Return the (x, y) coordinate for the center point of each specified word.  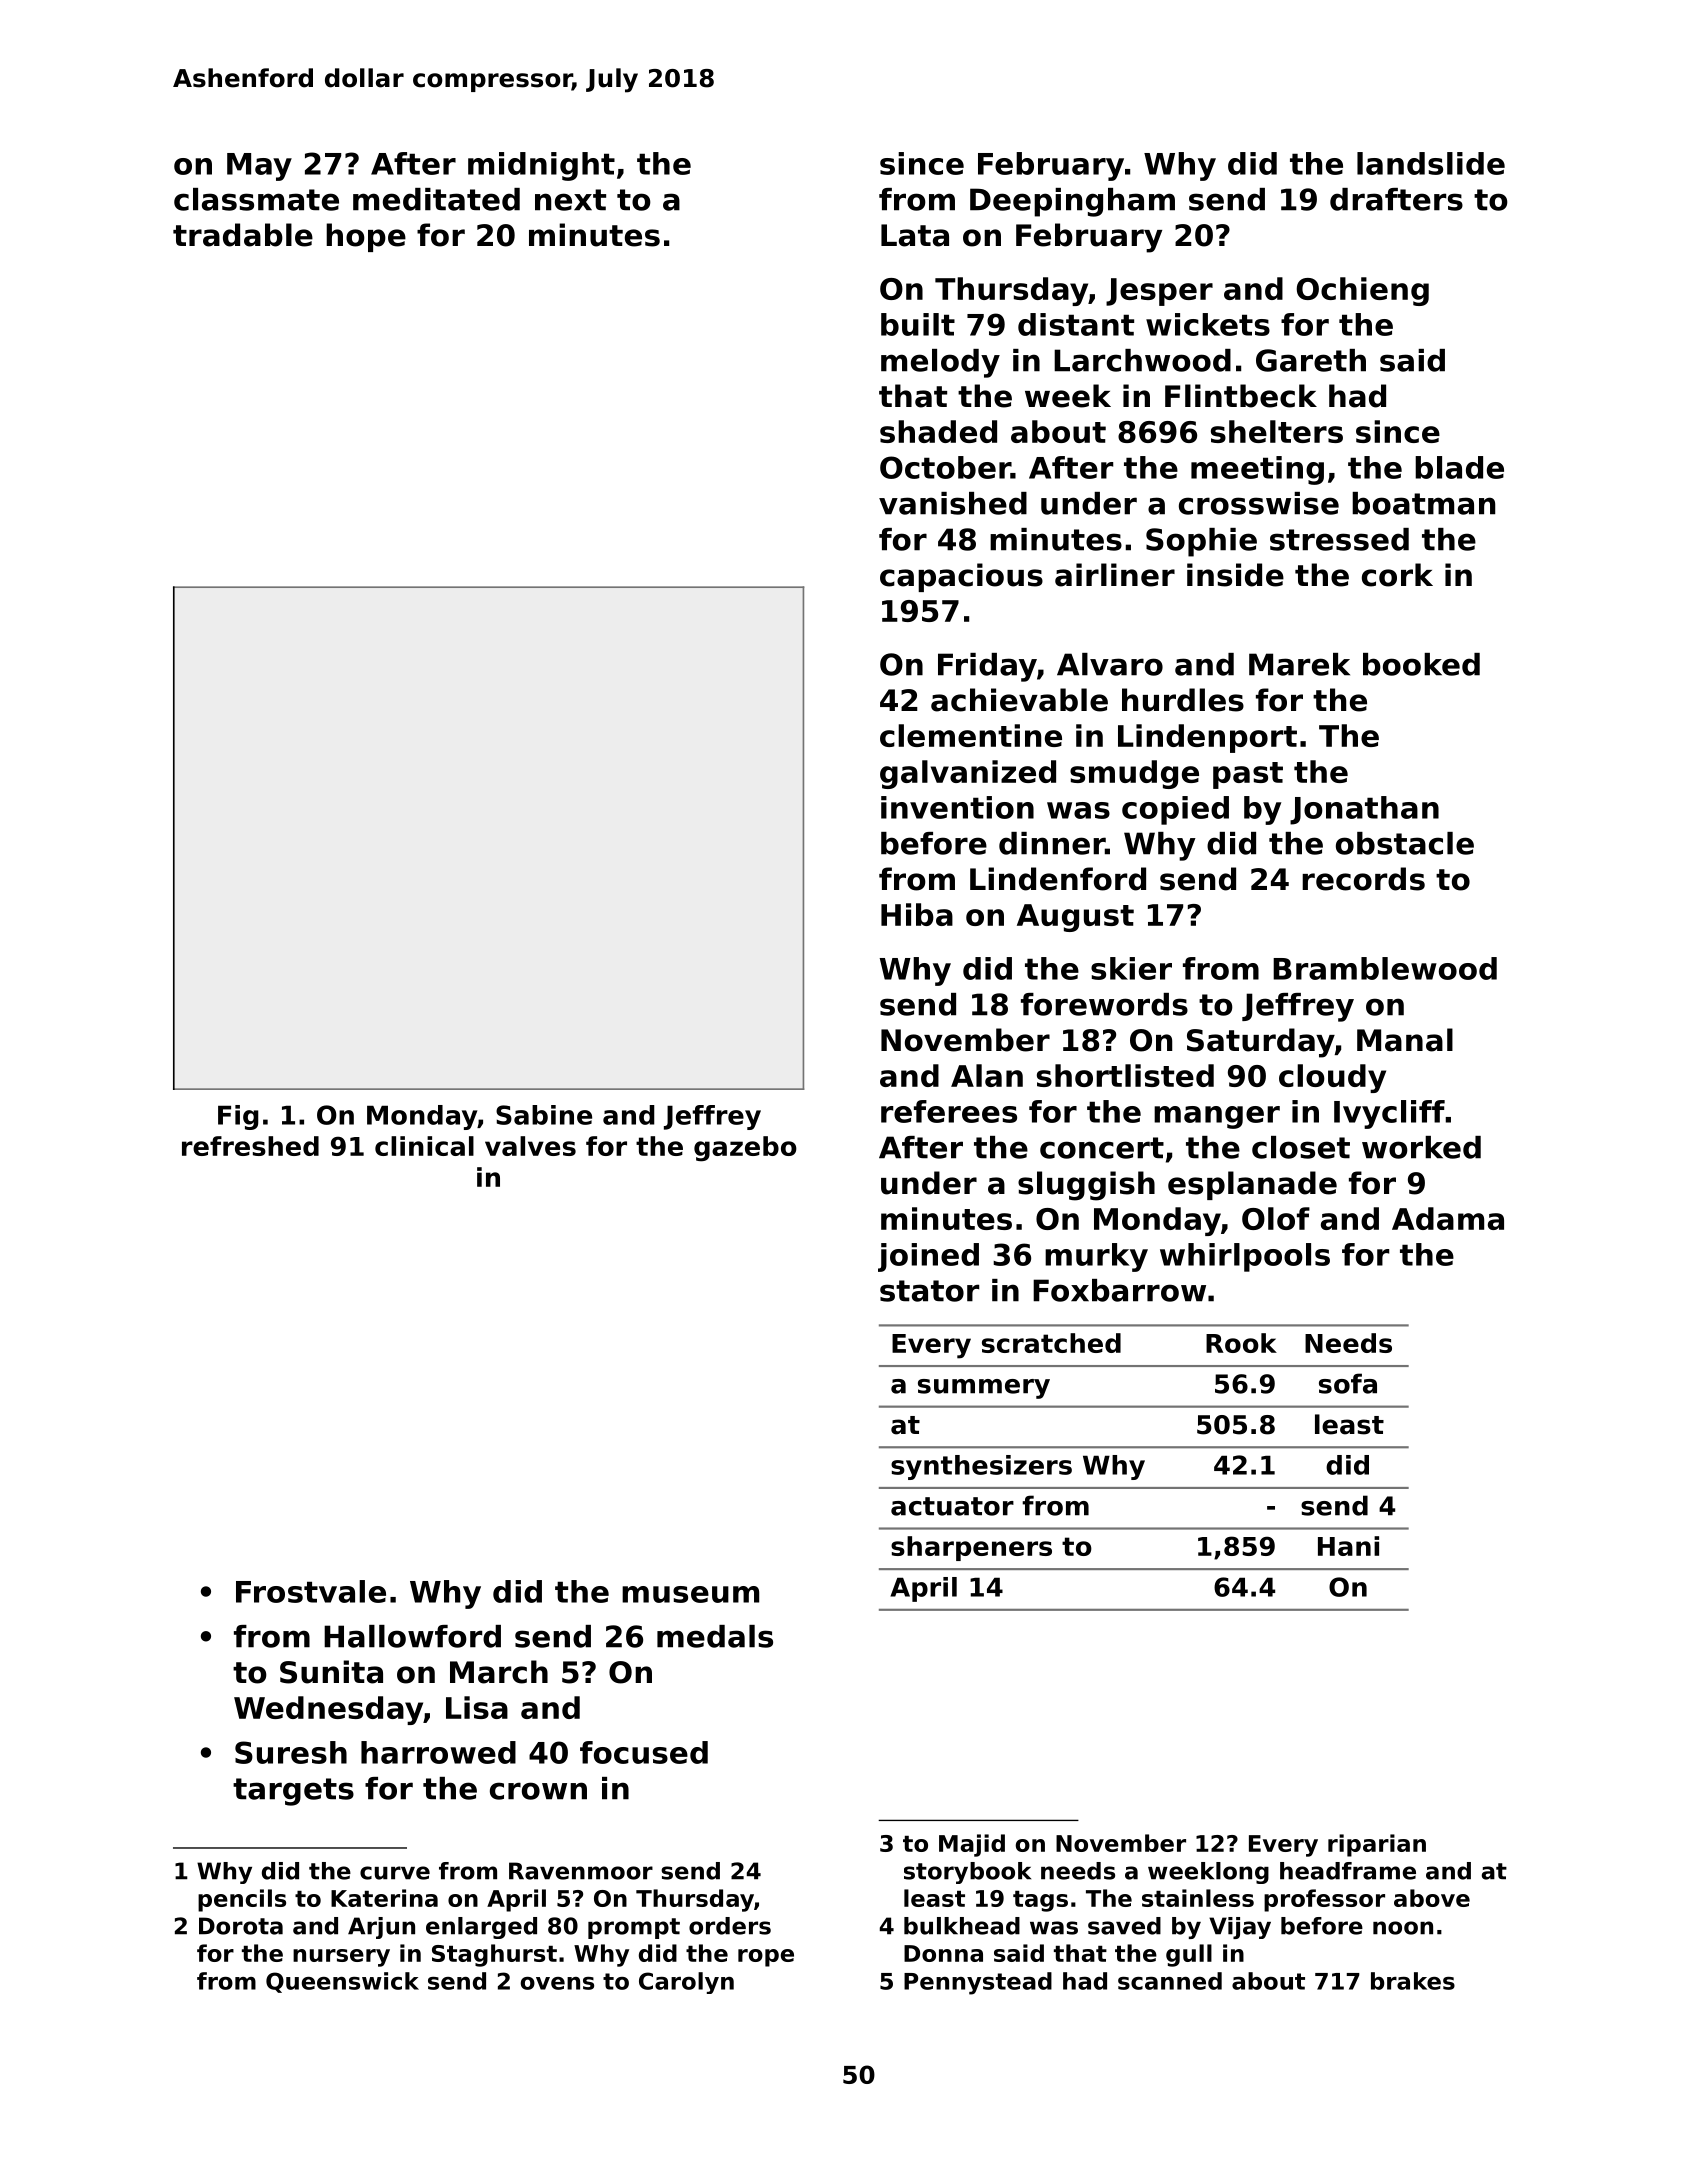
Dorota (241, 1926)
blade (1459, 467)
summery (984, 1389)
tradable (243, 235)
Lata (915, 235)
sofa (1348, 1383)
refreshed (250, 1146)
